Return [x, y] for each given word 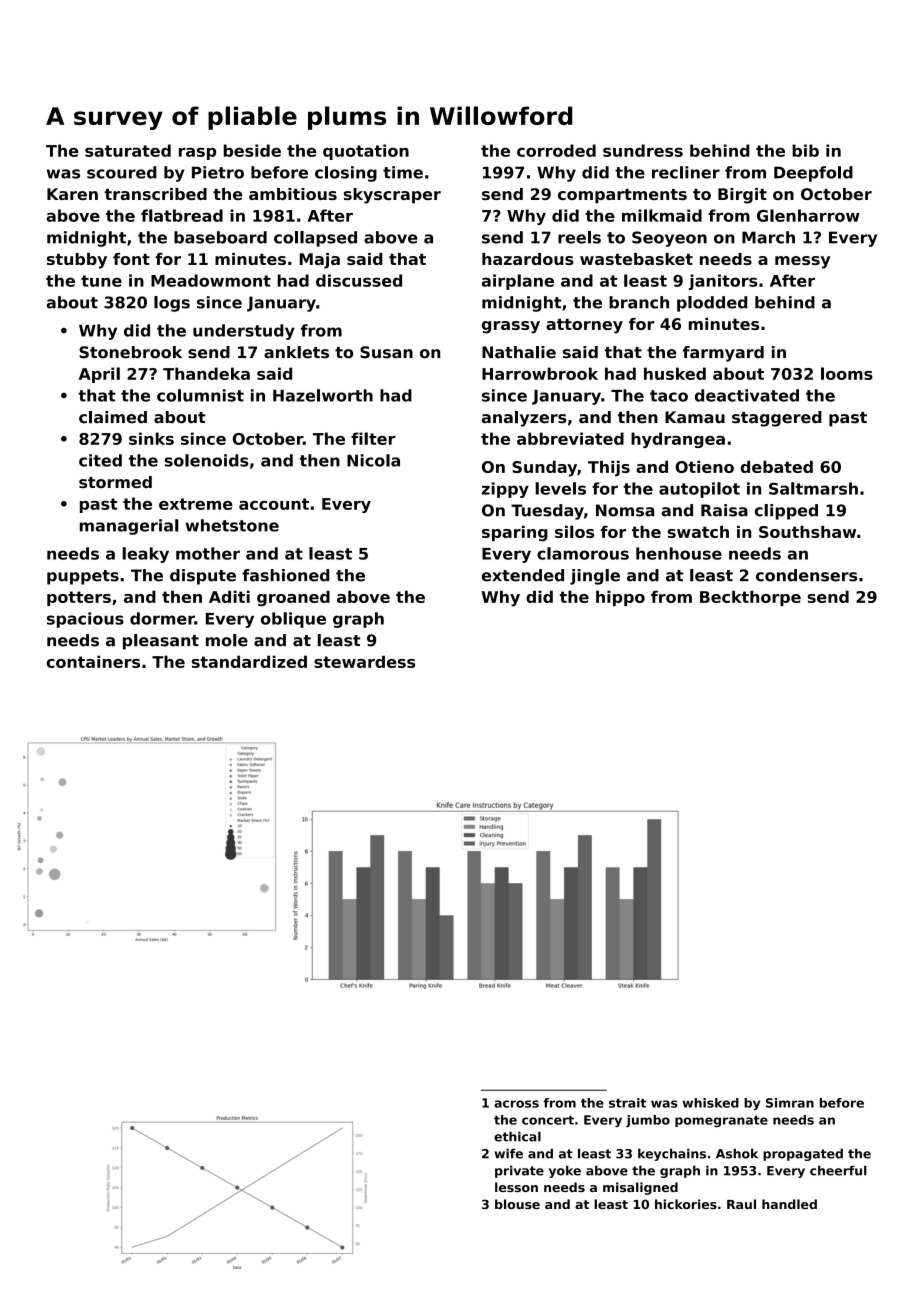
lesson [516, 1187]
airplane [518, 282]
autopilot [699, 490]
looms [847, 373]
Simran [790, 1103]
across [516, 1104]
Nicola [373, 460]
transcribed [156, 194]
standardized [249, 661]
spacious [85, 620]
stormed [115, 482]
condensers [806, 575]
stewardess [364, 661]
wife [509, 1153]
